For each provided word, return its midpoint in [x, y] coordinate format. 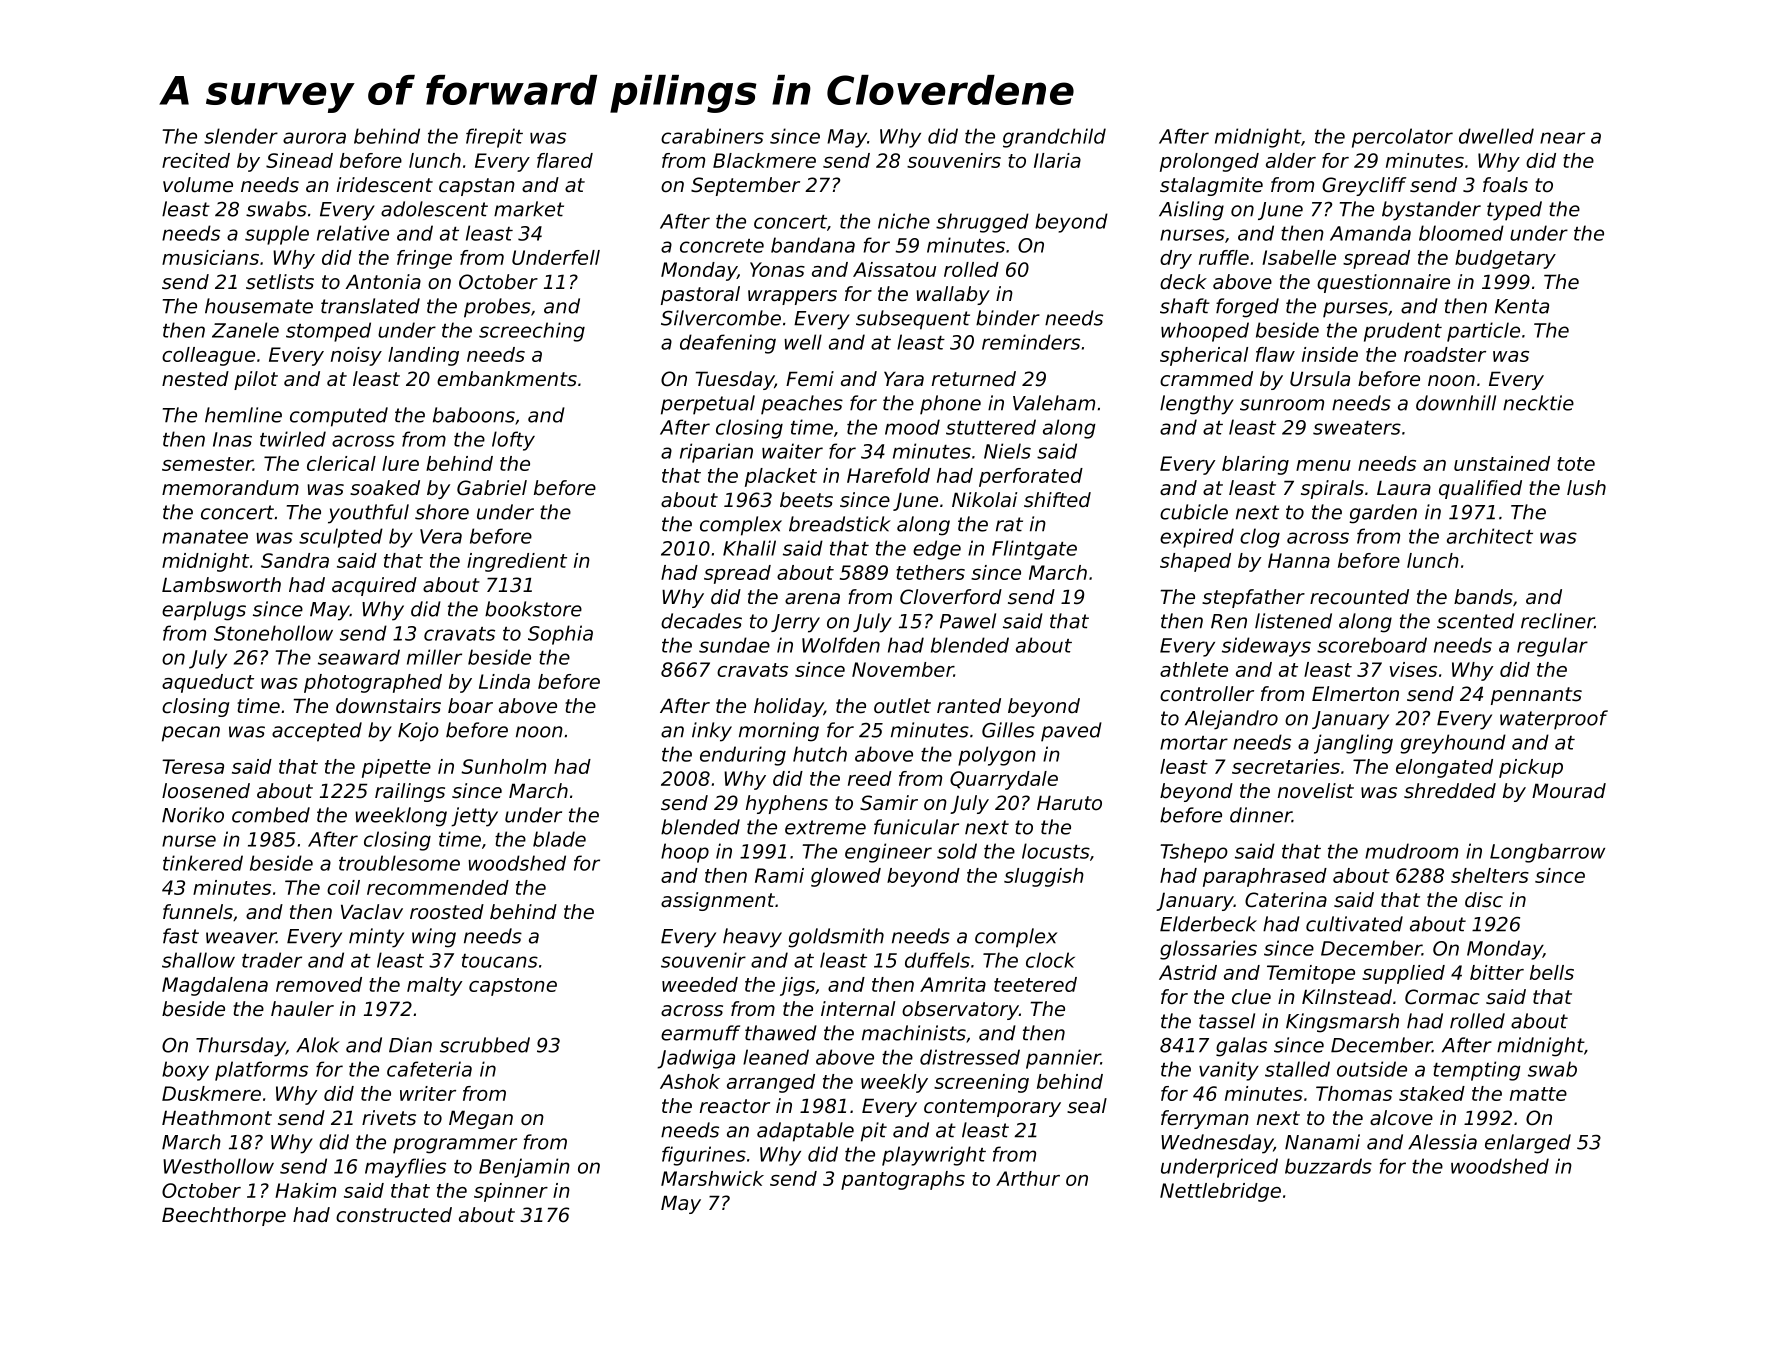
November [903, 669]
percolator [1402, 138]
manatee [205, 537]
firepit [494, 138]
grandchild [1054, 138]
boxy [185, 1071]
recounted [1359, 597]
